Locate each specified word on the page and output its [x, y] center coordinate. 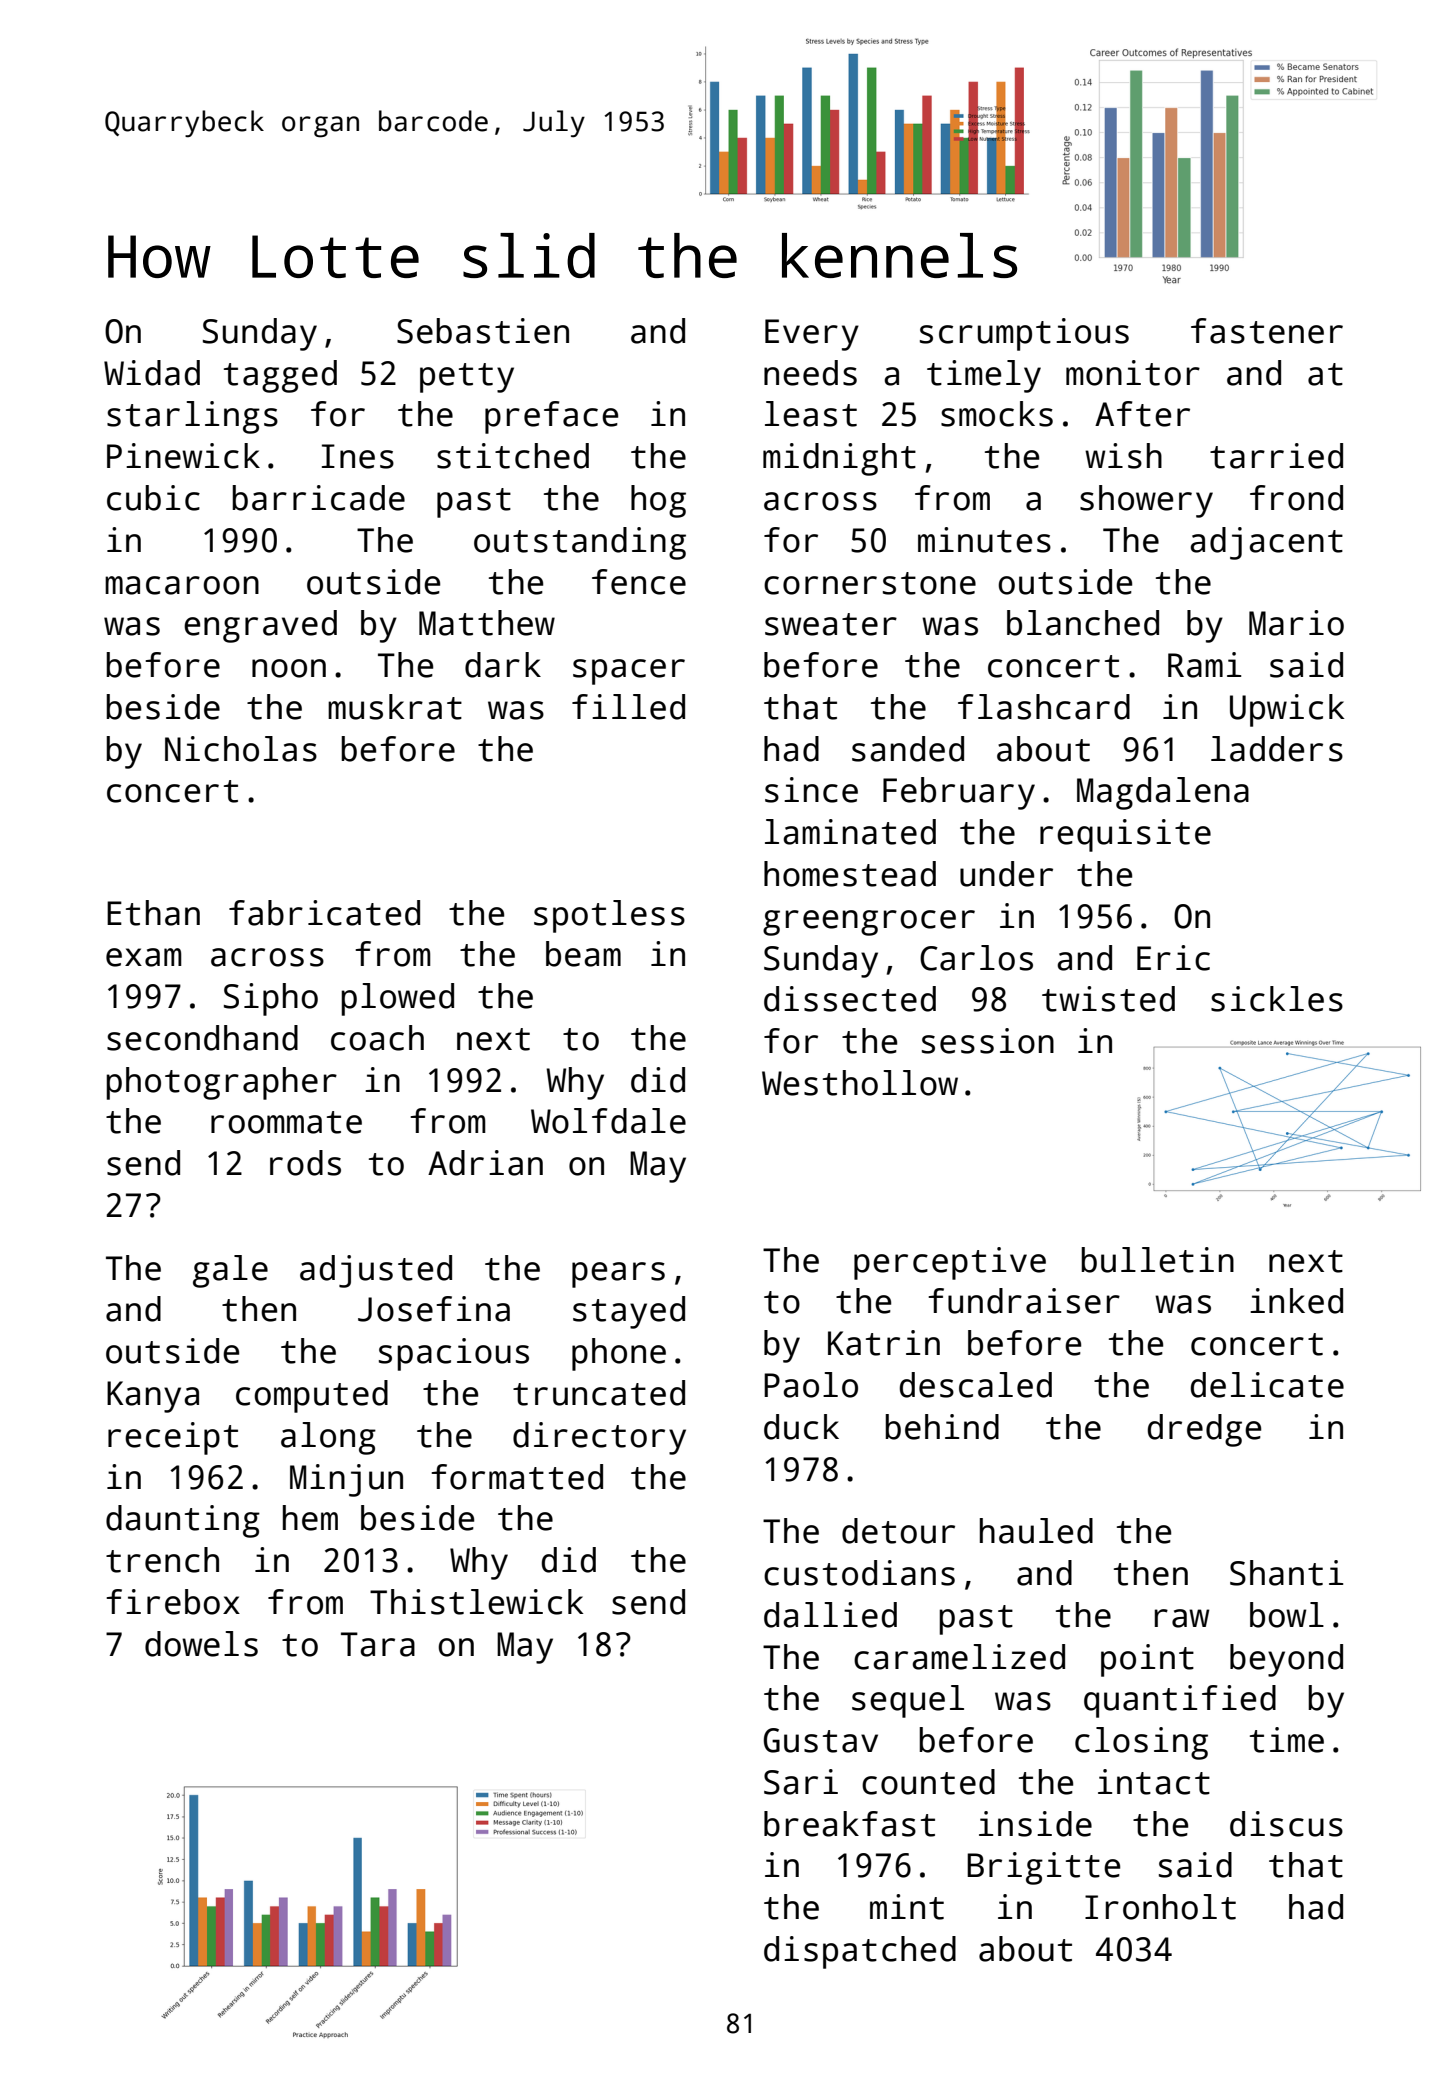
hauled [1036, 1531]
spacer [629, 672]
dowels [201, 1644]
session [988, 1041]
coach [377, 1038]
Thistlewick [476, 1602]
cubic [153, 498]
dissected [850, 999]
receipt [173, 1438]
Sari [801, 1782]
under [1006, 874]
